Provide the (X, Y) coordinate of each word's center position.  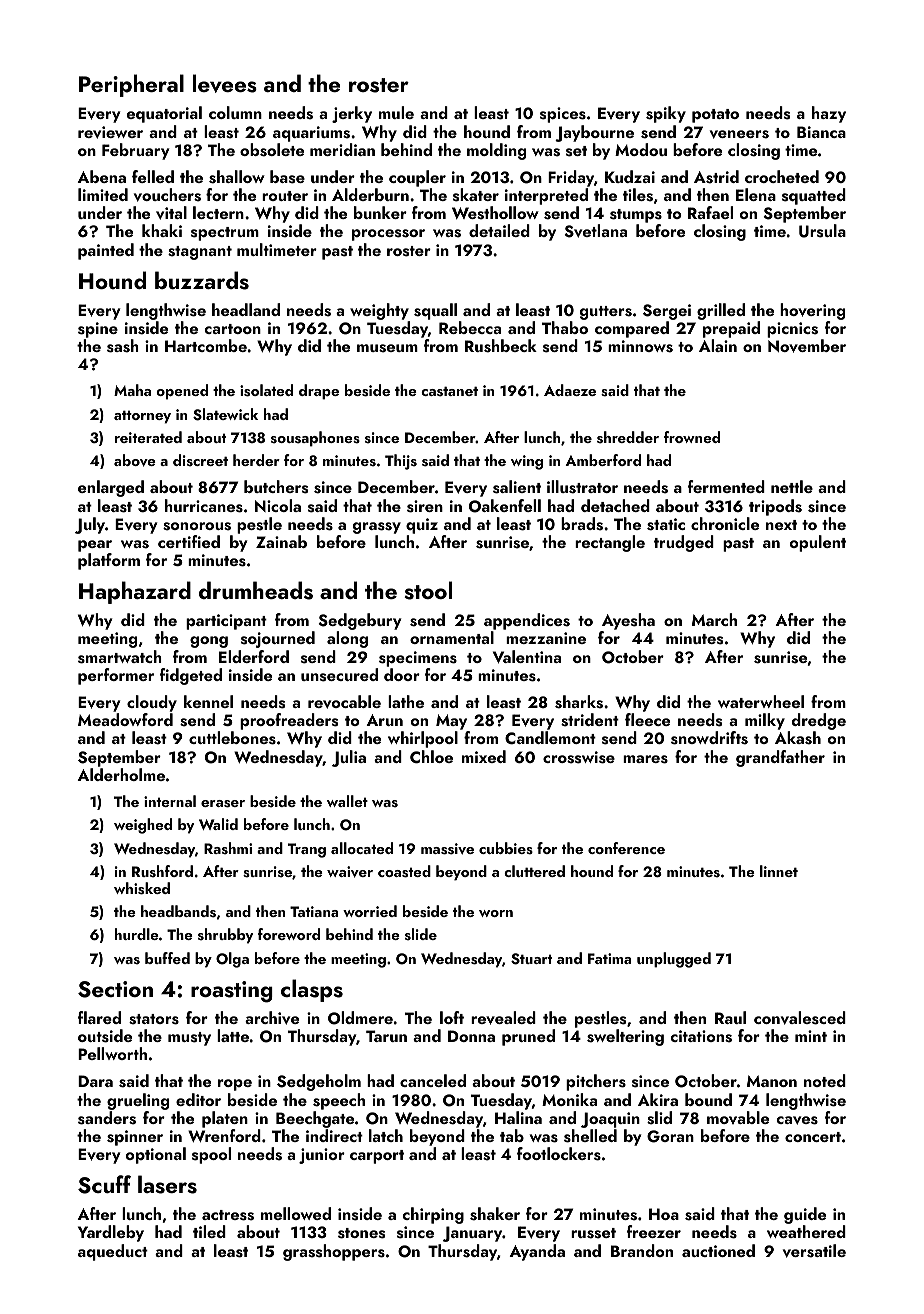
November (807, 346)
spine (98, 330)
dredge (819, 721)
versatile (814, 1251)
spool (211, 1155)
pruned (528, 1037)
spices (563, 115)
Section (115, 989)
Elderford (254, 656)
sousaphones (315, 439)
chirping (433, 1215)
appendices (527, 621)
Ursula (822, 231)
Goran (670, 1136)
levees (225, 83)
